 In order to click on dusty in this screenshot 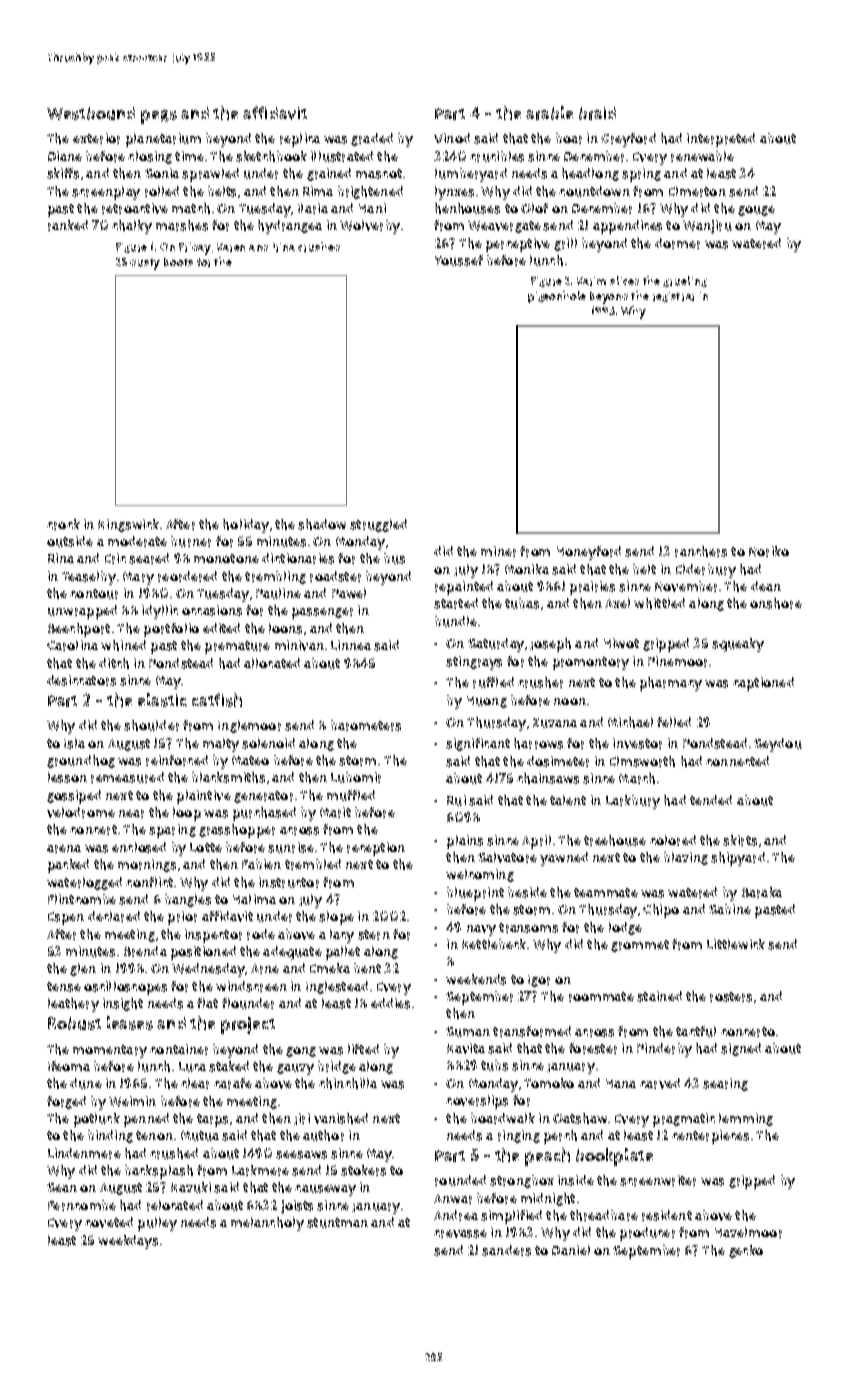, I will do `click(145, 264)`.
